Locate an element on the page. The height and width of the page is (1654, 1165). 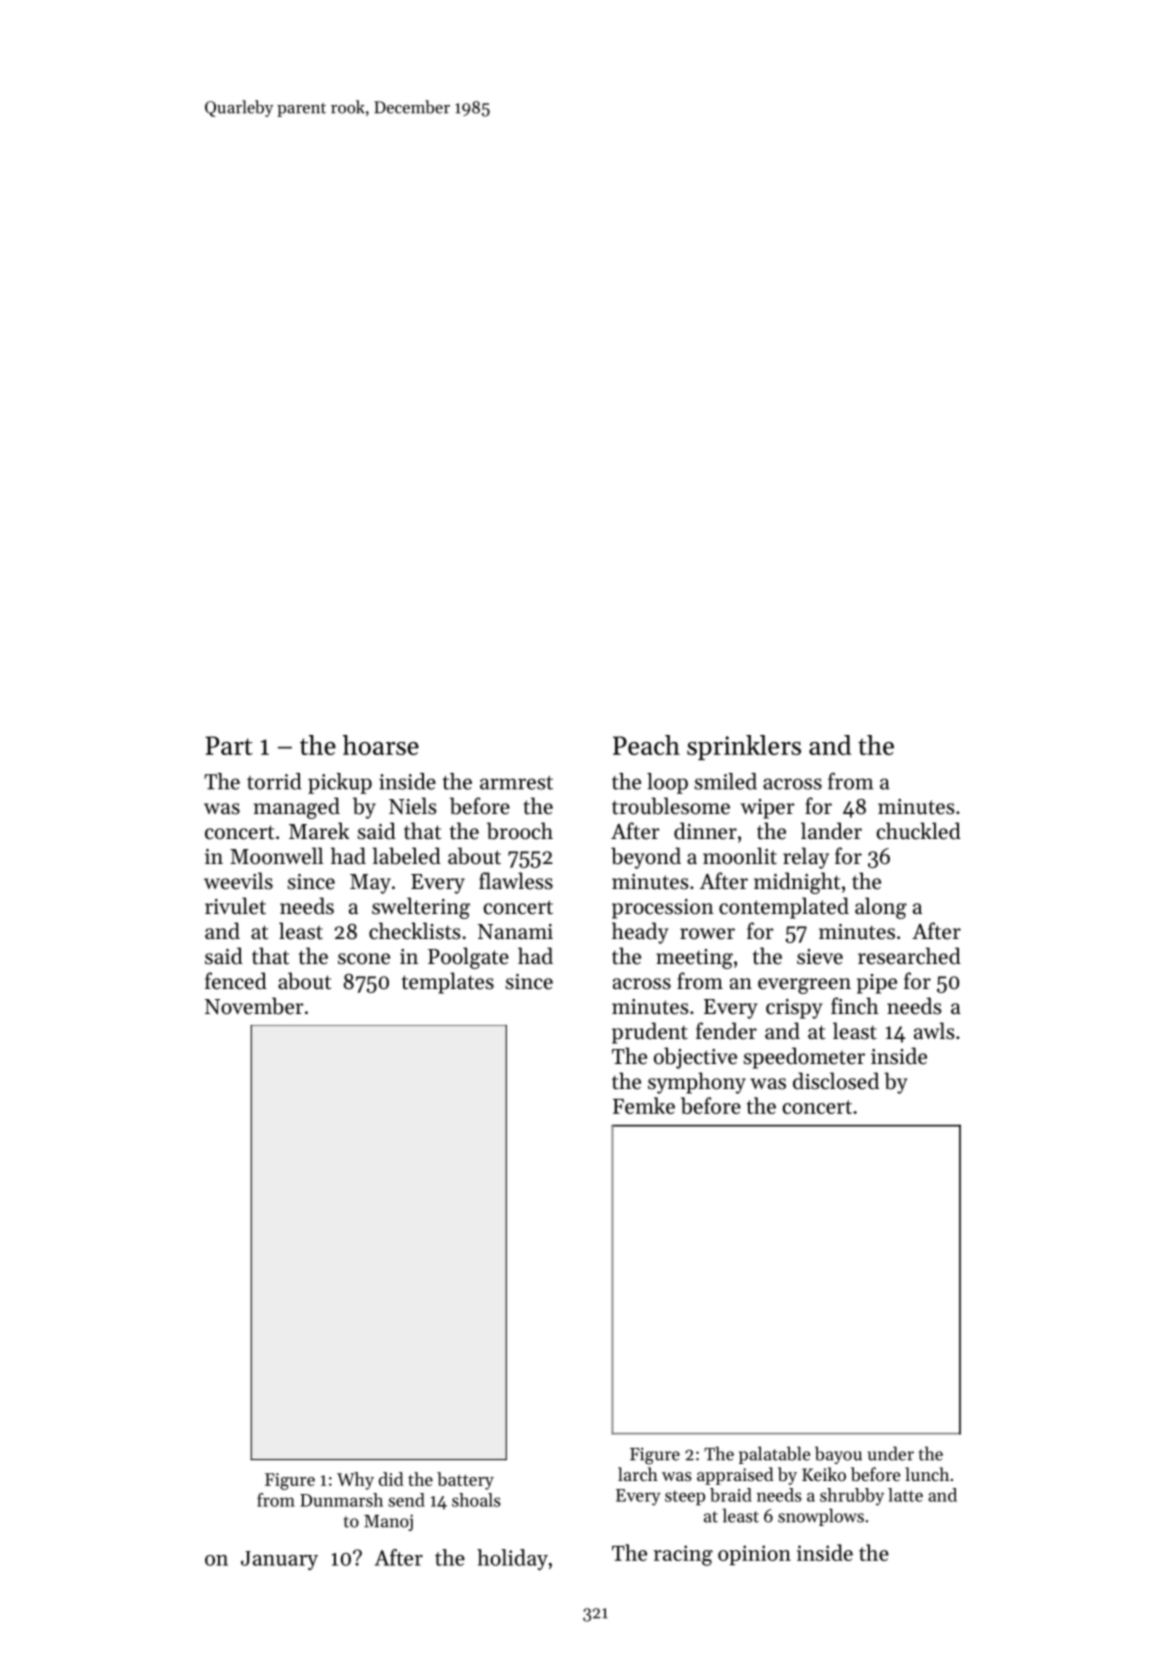
January is located at coordinates (279, 1560).
